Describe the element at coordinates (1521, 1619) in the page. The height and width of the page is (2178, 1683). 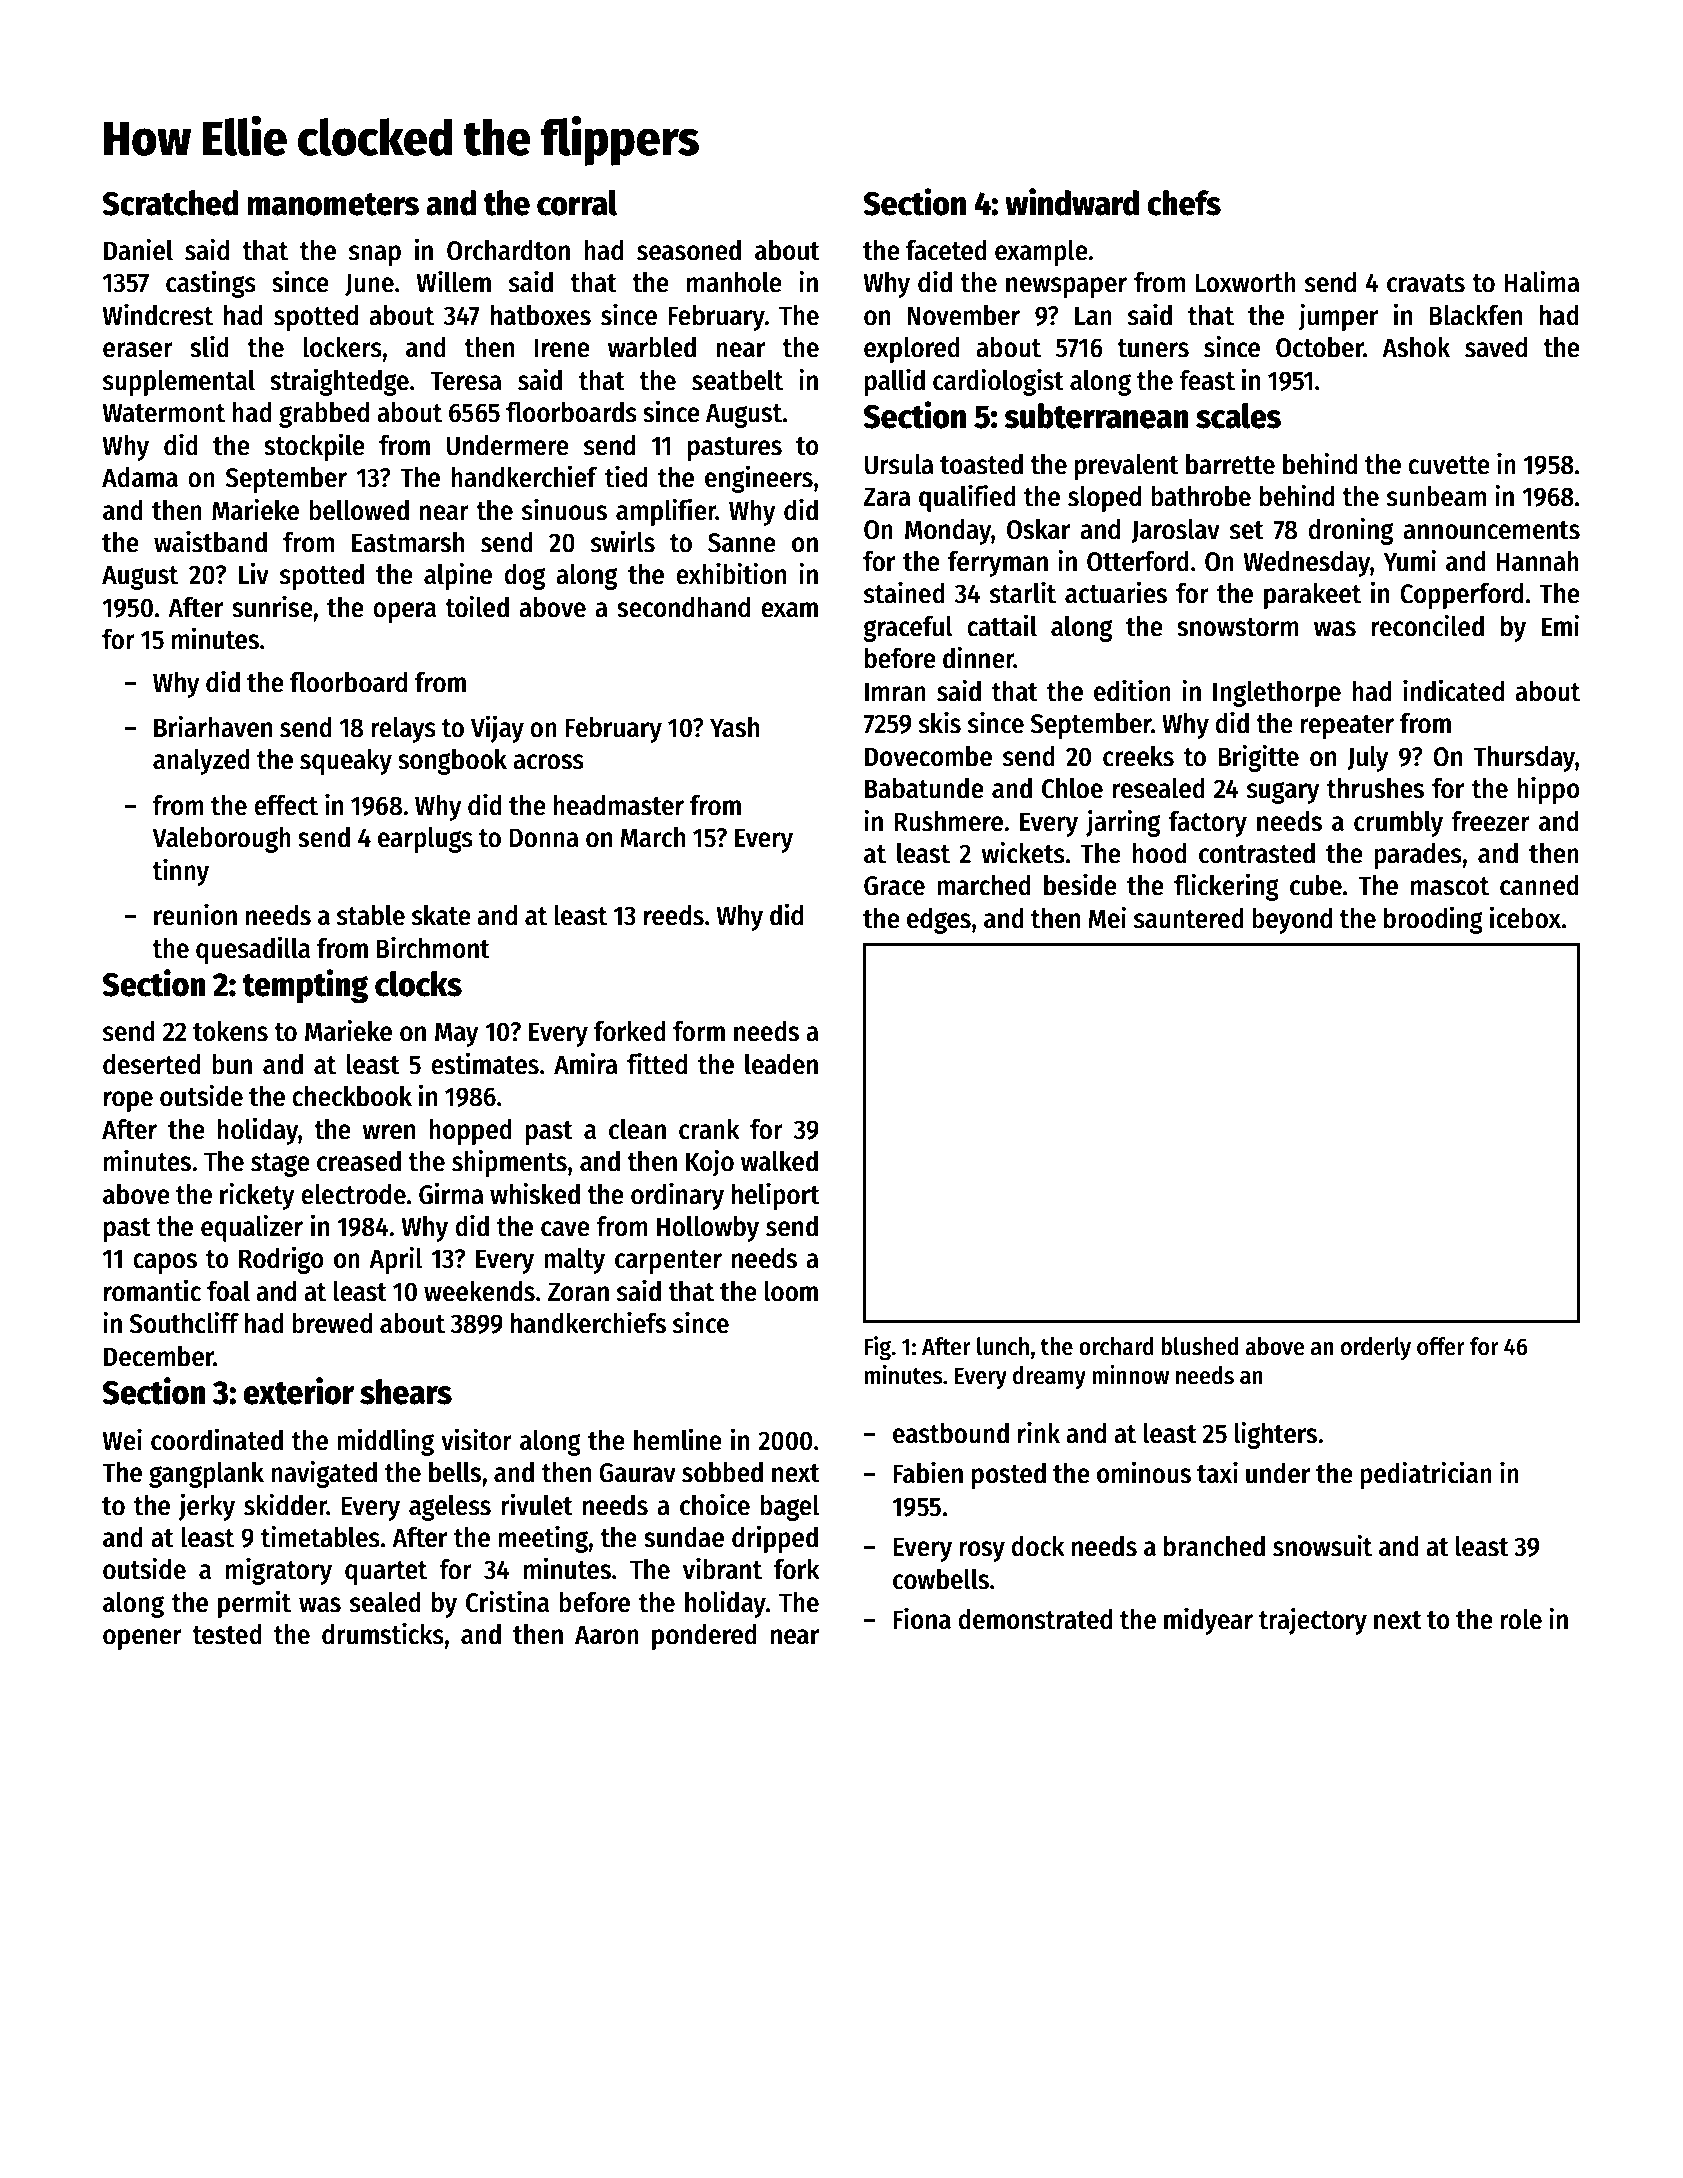
I see `role` at that location.
